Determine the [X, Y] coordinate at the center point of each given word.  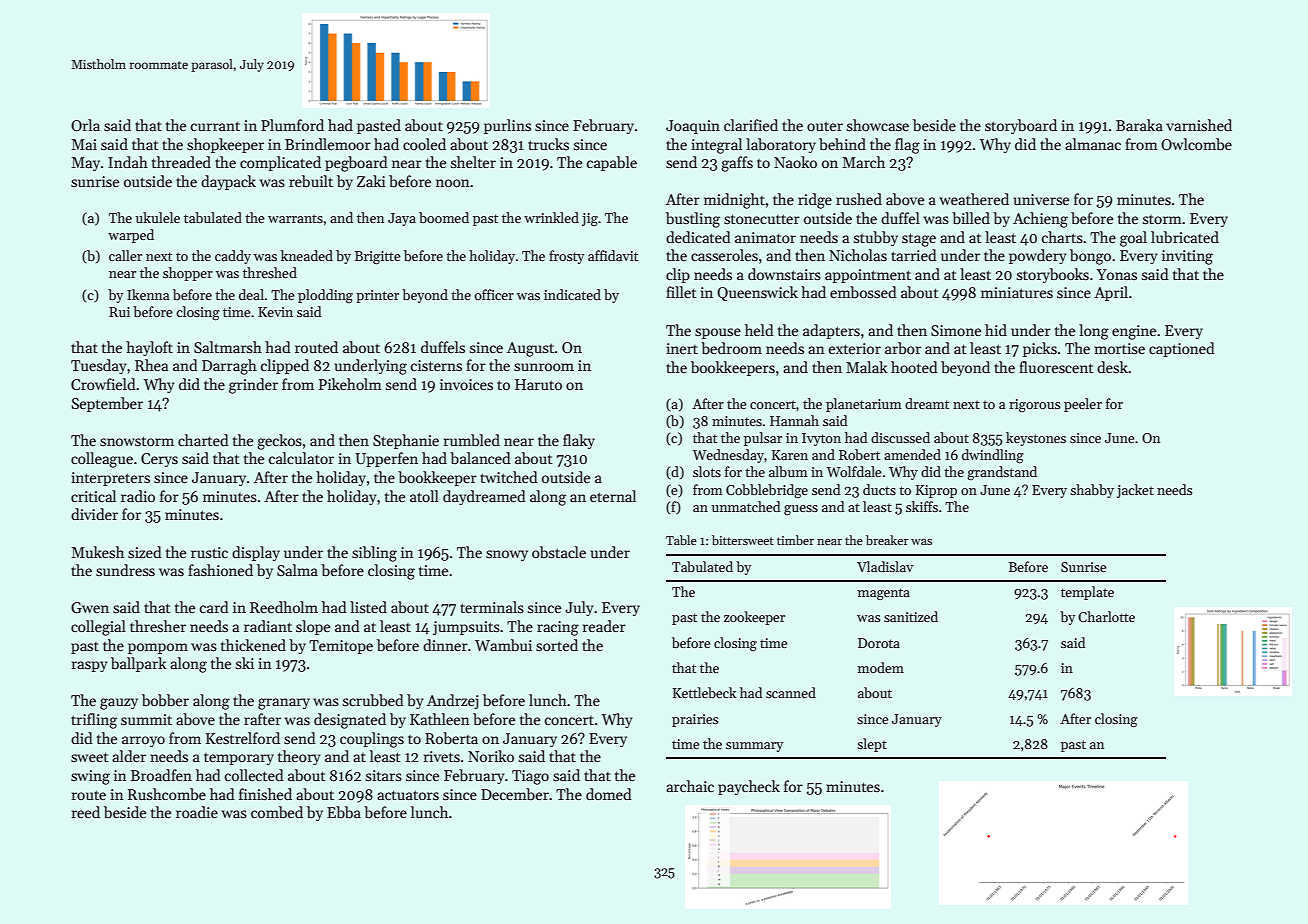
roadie [197, 812]
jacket [1135, 491]
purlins [507, 126]
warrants [295, 218]
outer [825, 126]
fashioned [220, 570]
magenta [884, 594]
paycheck [749, 787]
